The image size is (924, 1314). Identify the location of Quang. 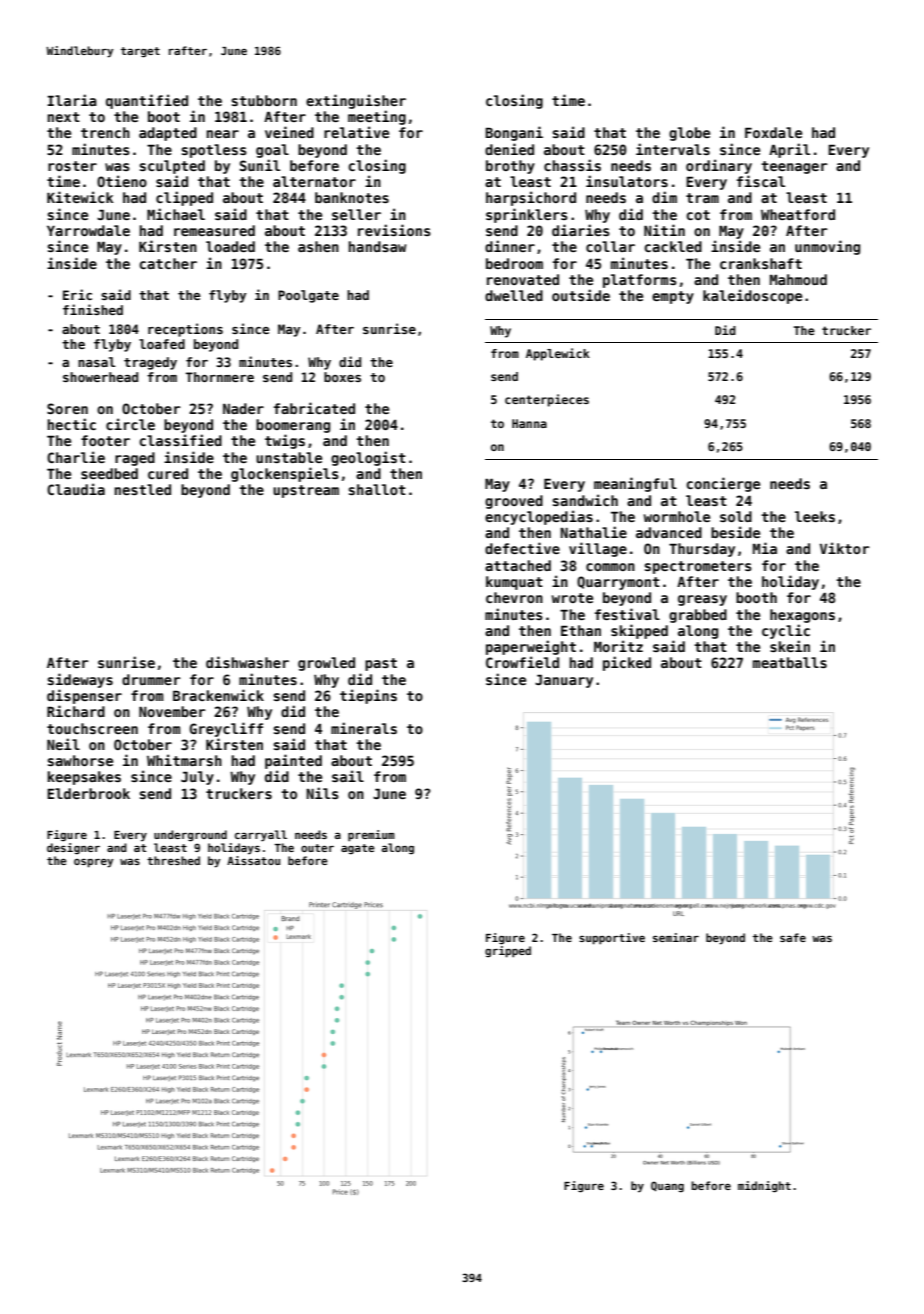
(667, 1187).
